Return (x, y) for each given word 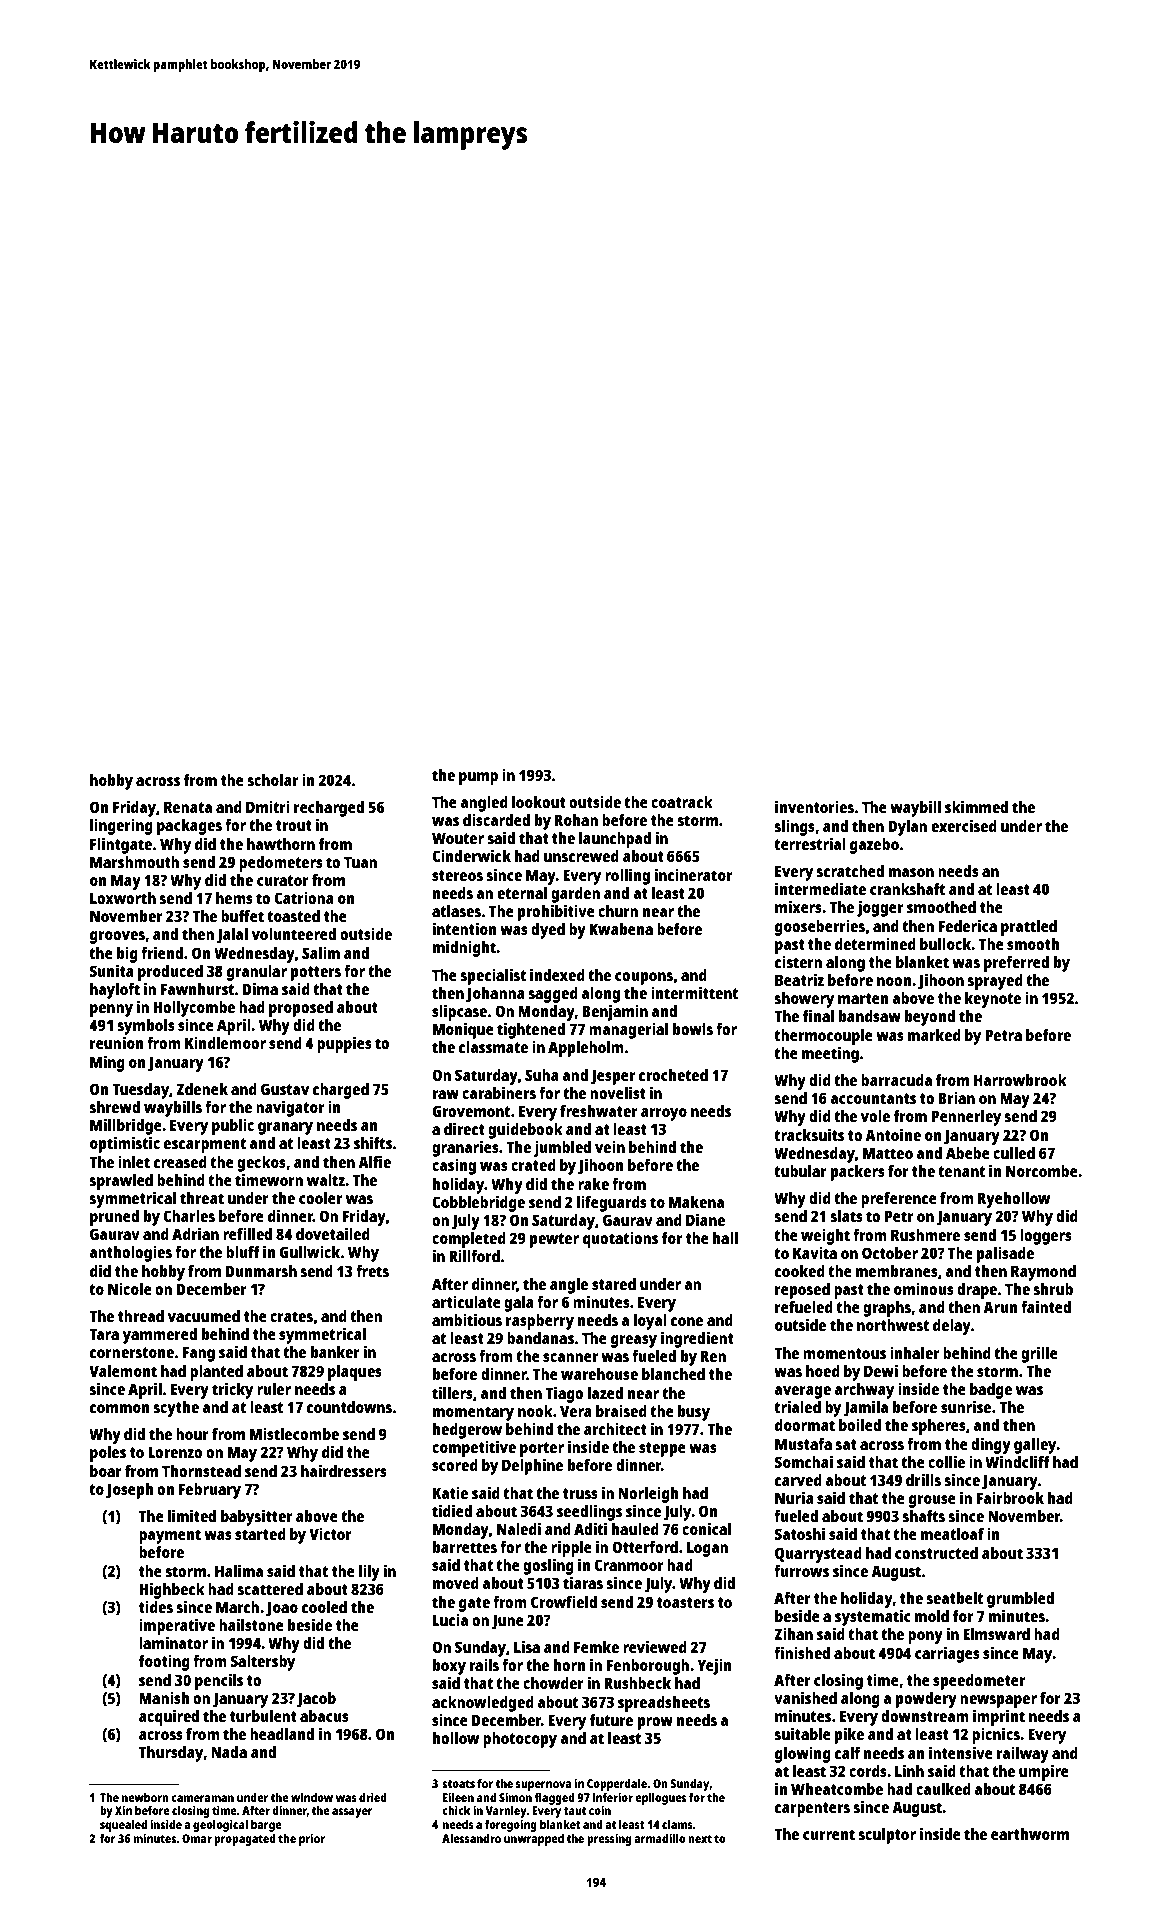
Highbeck (172, 1590)
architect (615, 1428)
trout (294, 825)
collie (946, 1461)
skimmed (976, 806)
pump (478, 778)
